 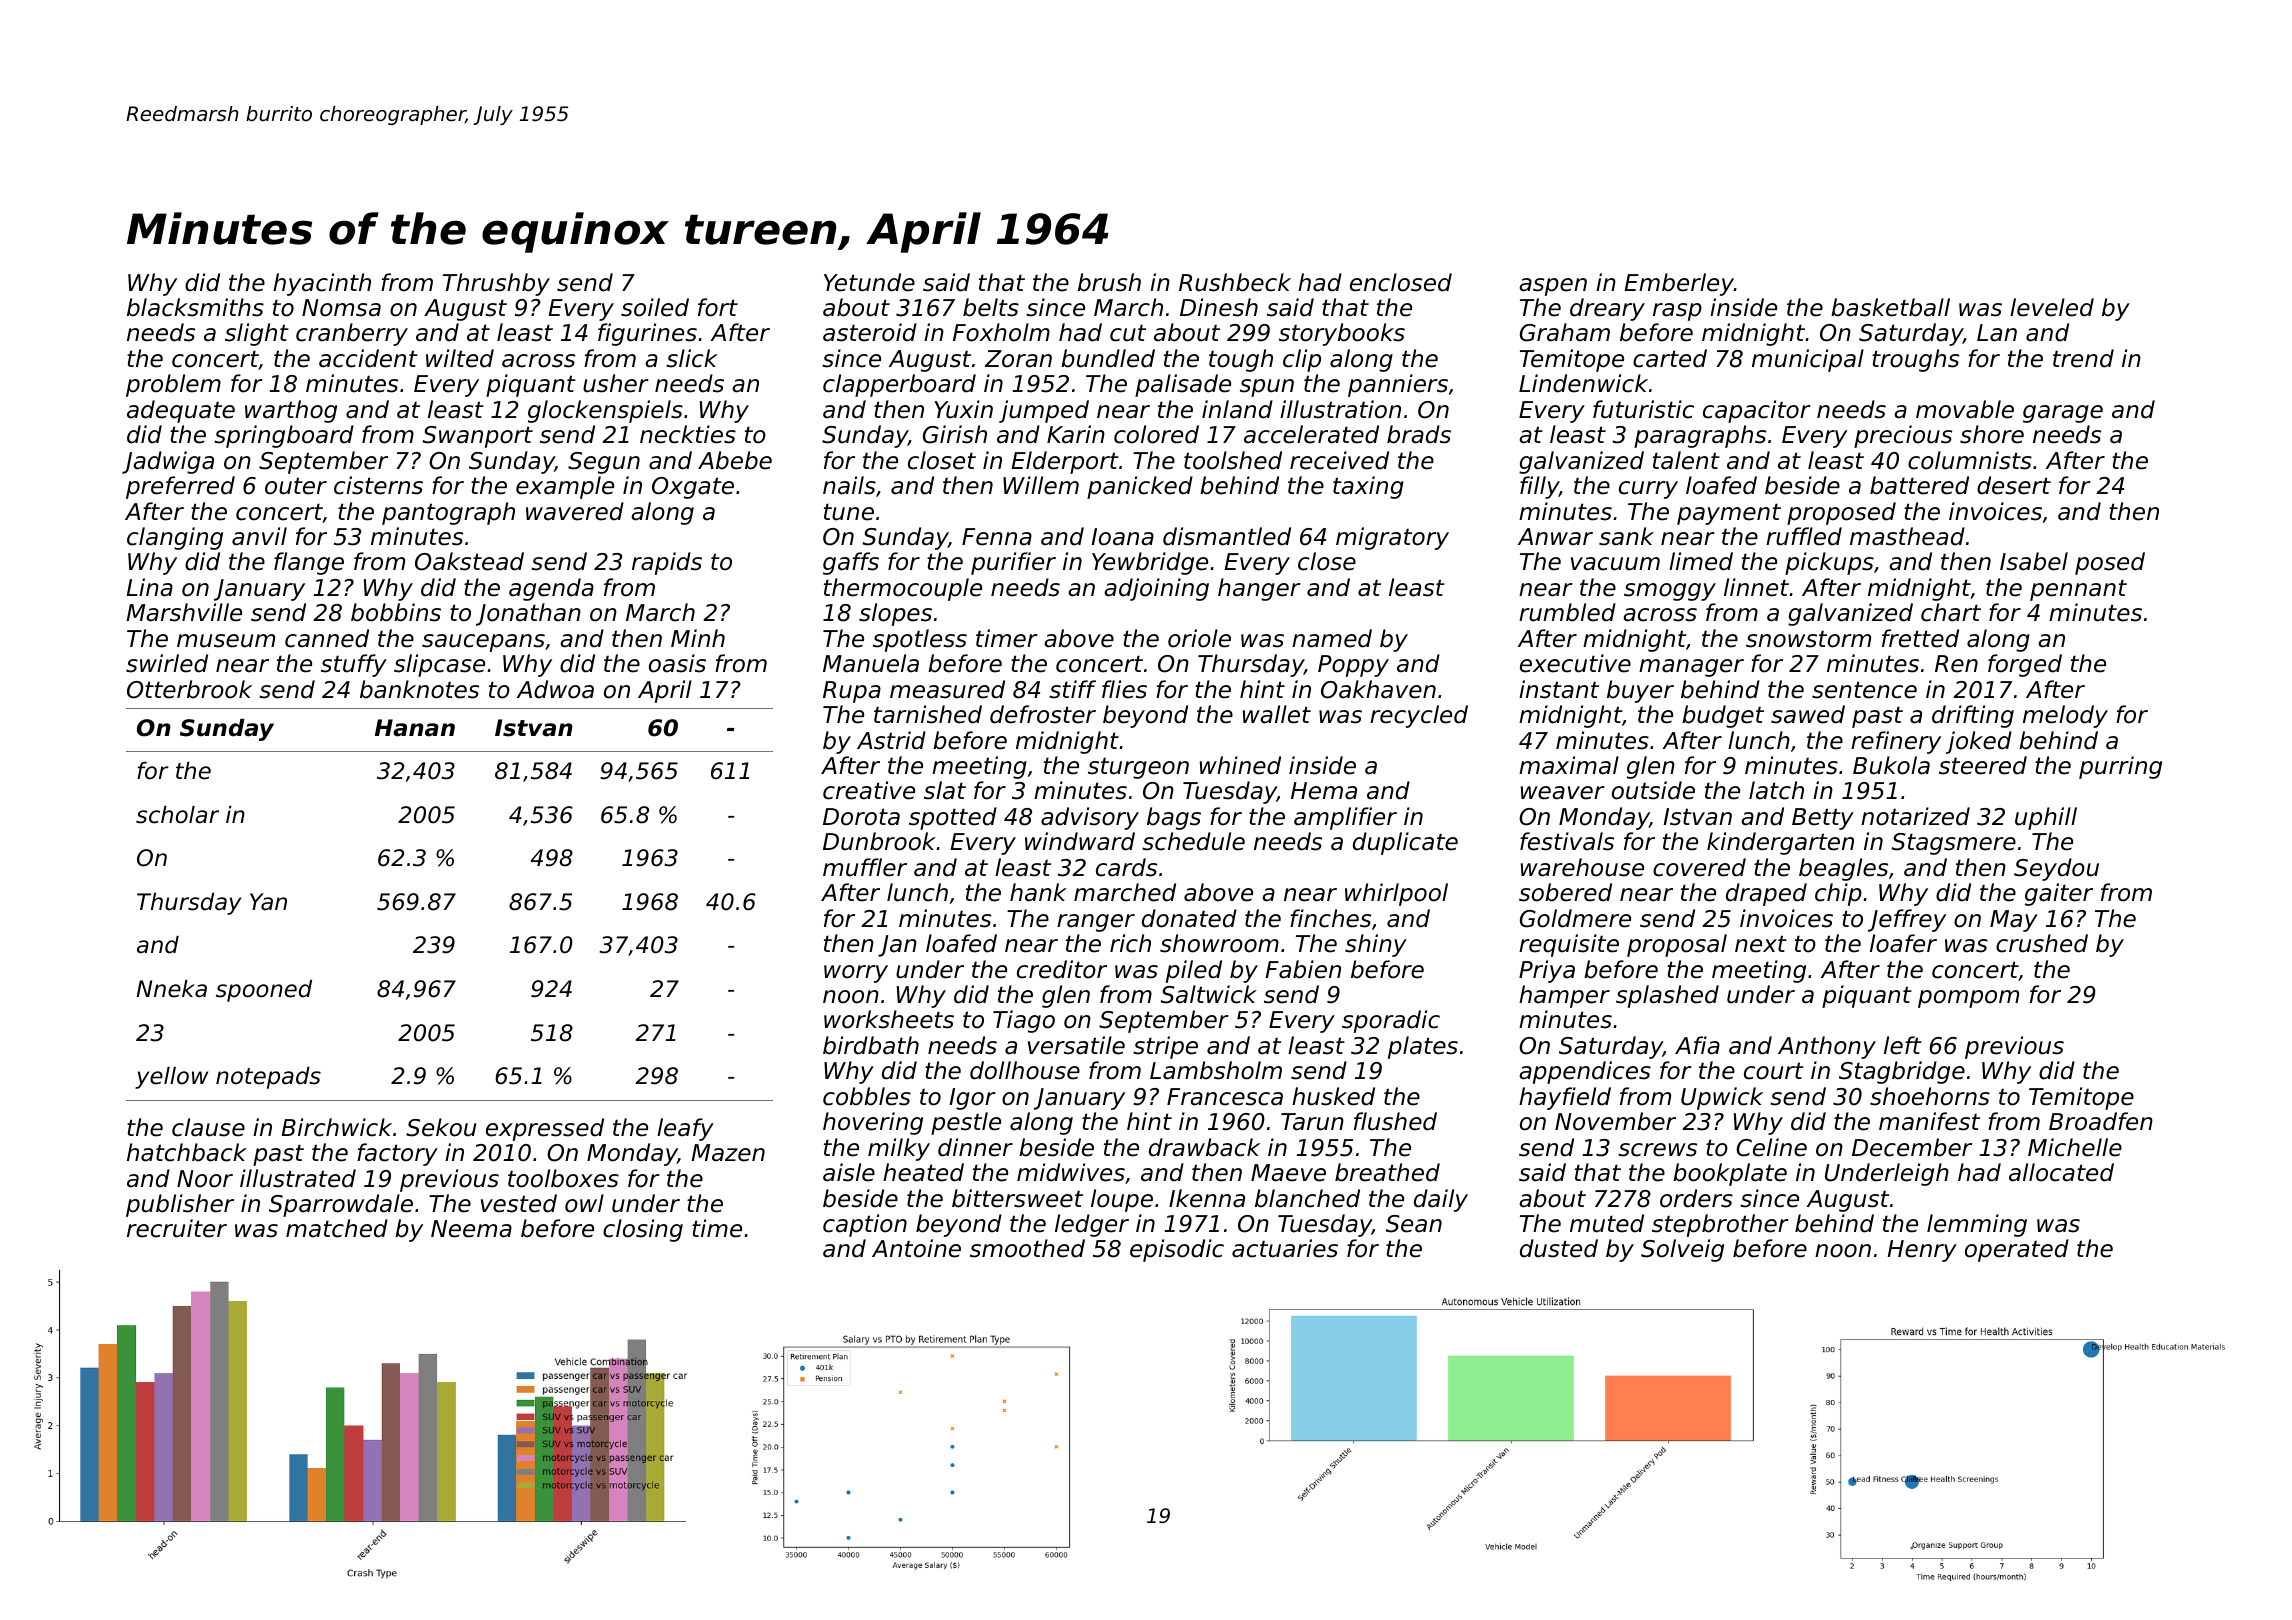 I want to click on notepads, so click(x=268, y=1078).
